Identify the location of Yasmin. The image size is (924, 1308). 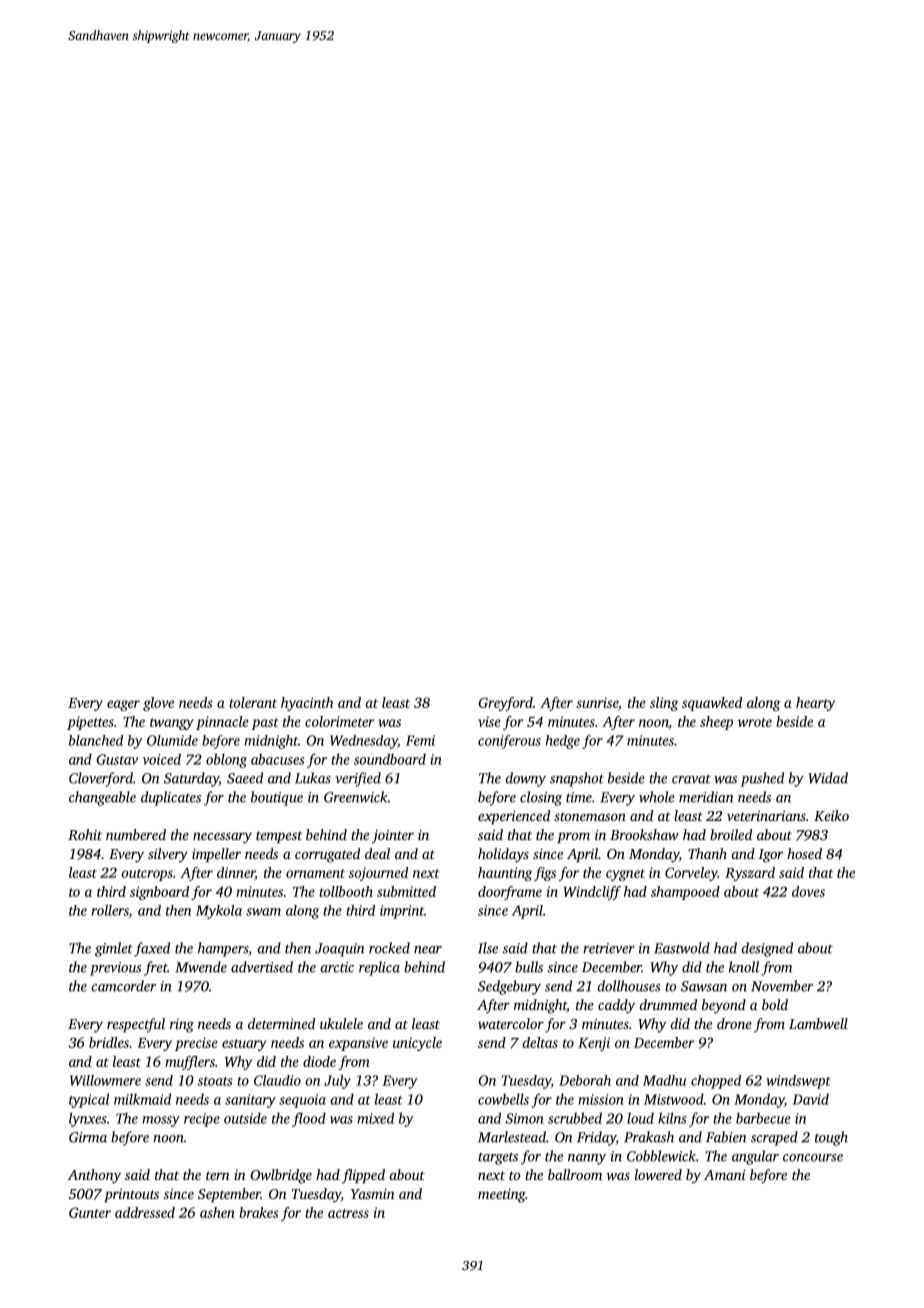
(373, 1194).
